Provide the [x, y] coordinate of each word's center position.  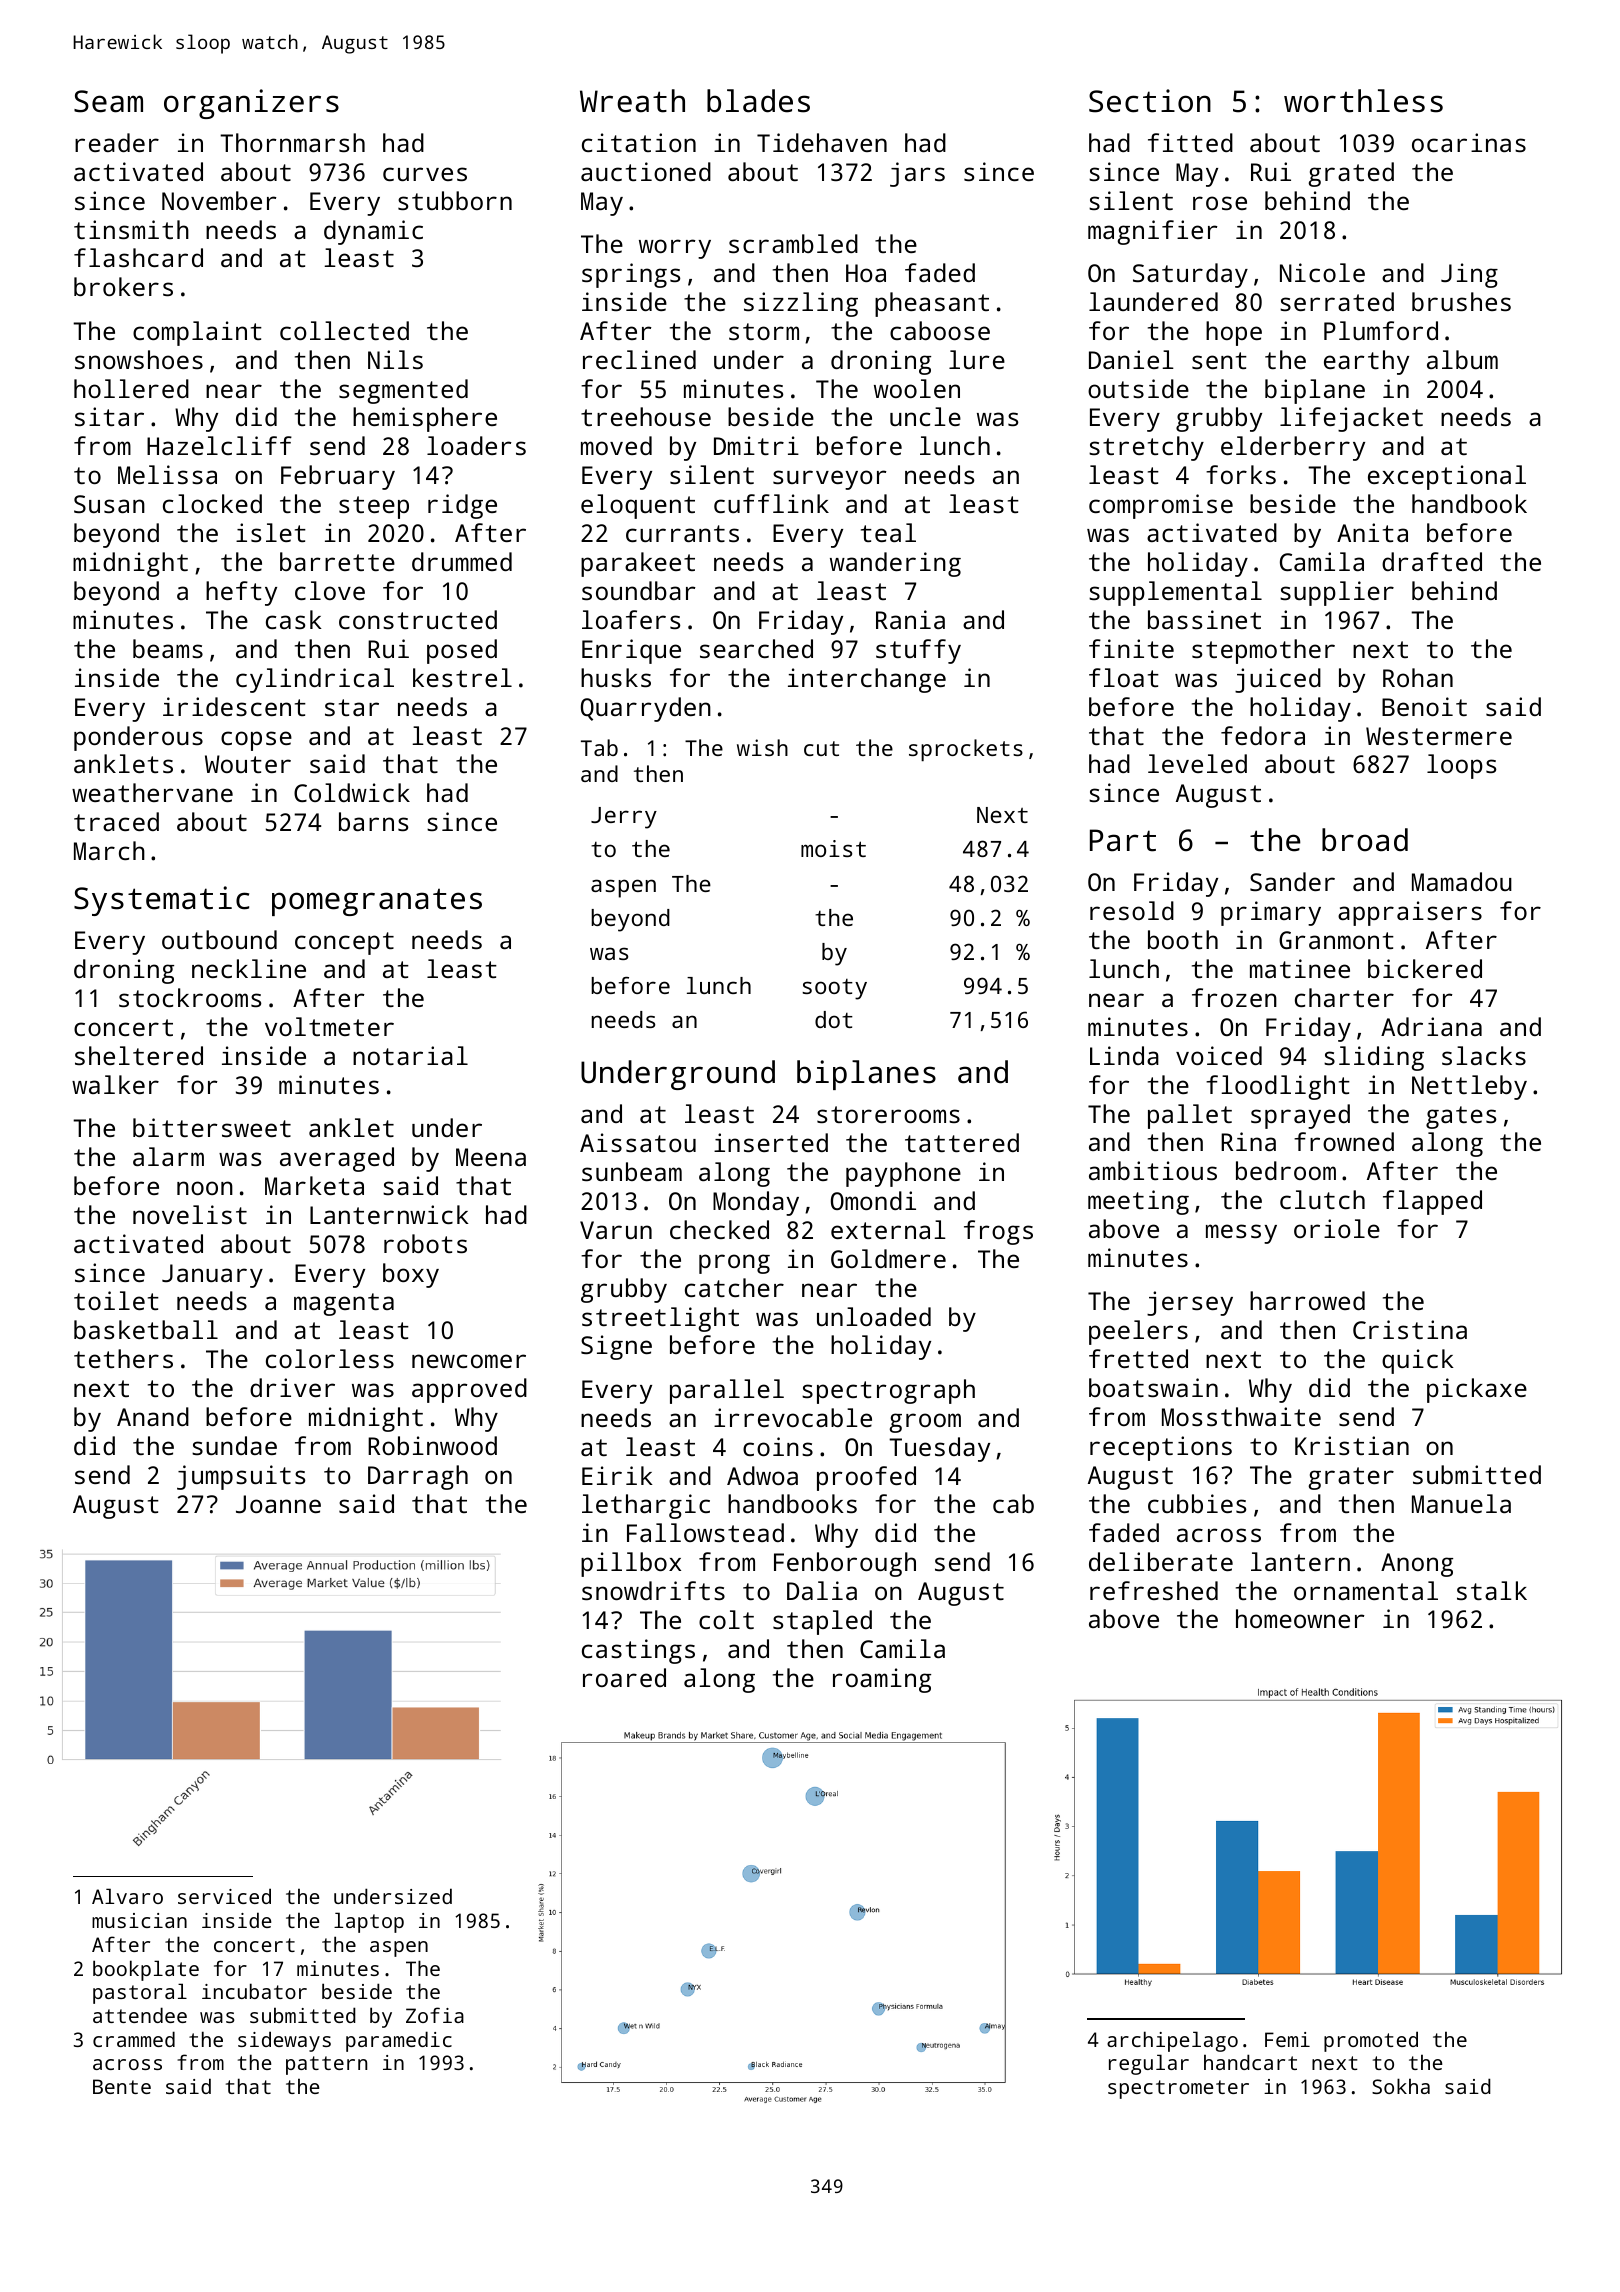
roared [624, 1677]
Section [1150, 101]
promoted [1371, 2041]
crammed [134, 2039]
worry [675, 249]
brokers [123, 286]
